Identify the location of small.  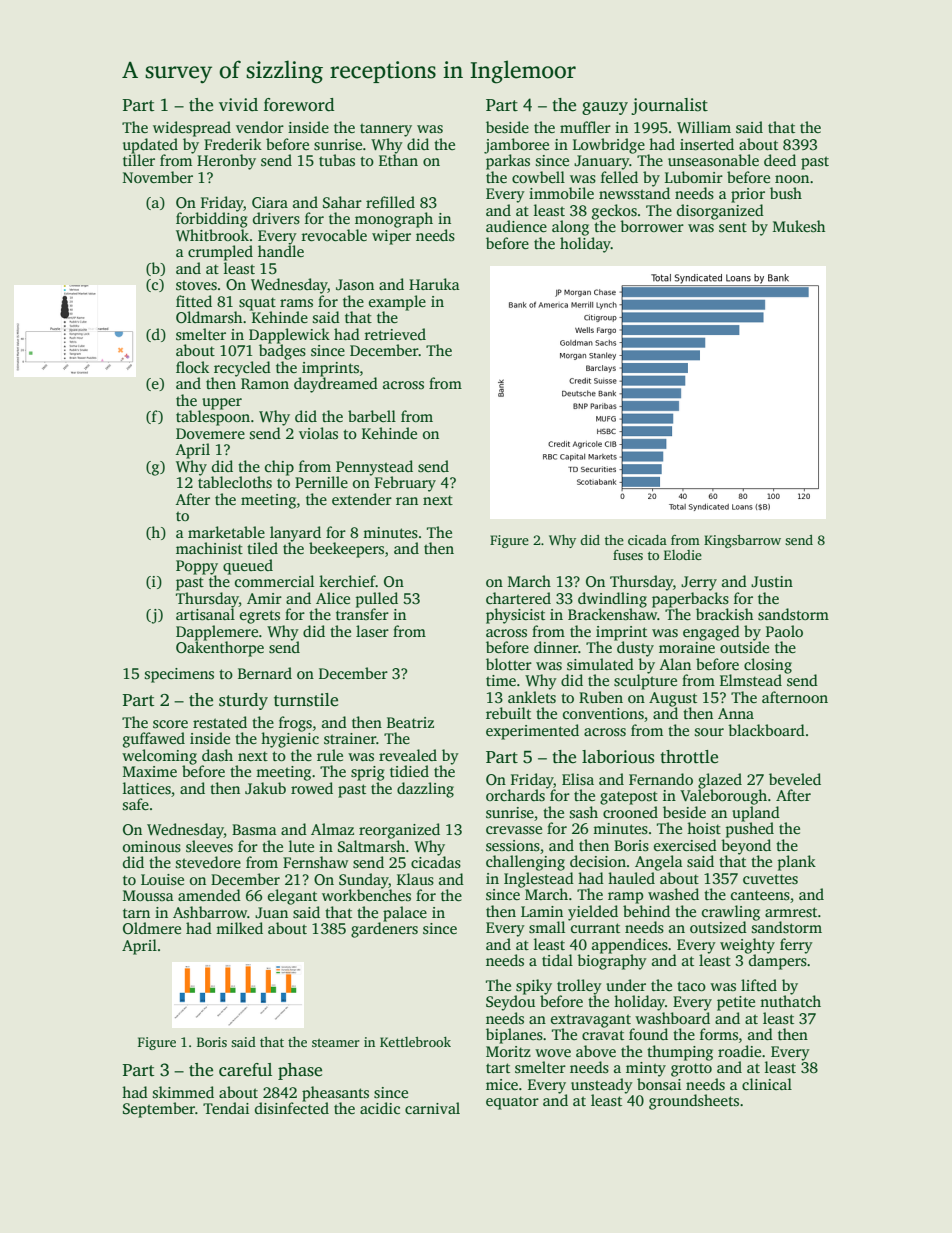
(547, 927).
